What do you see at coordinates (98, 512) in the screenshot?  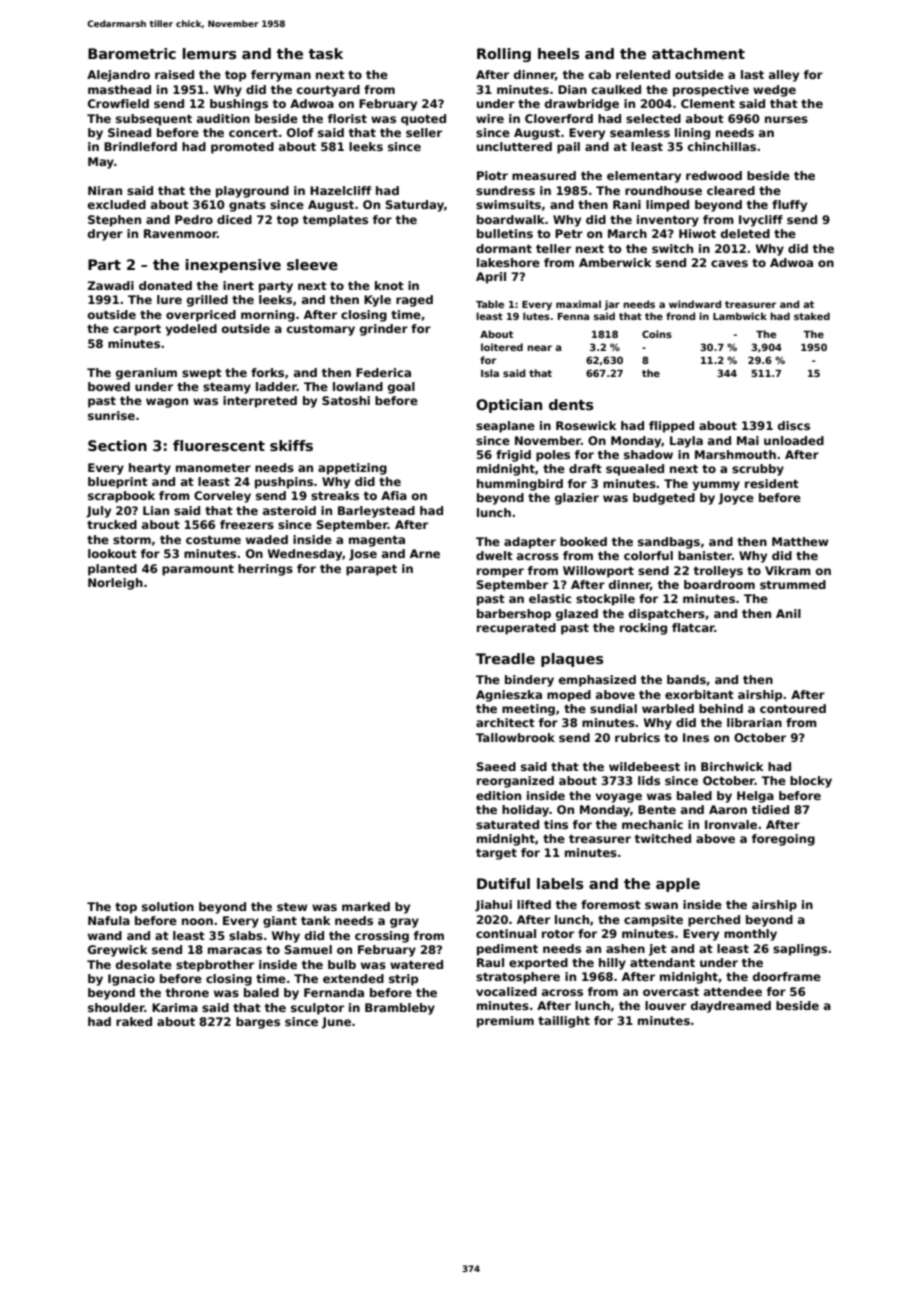 I see `July` at bounding box center [98, 512].
